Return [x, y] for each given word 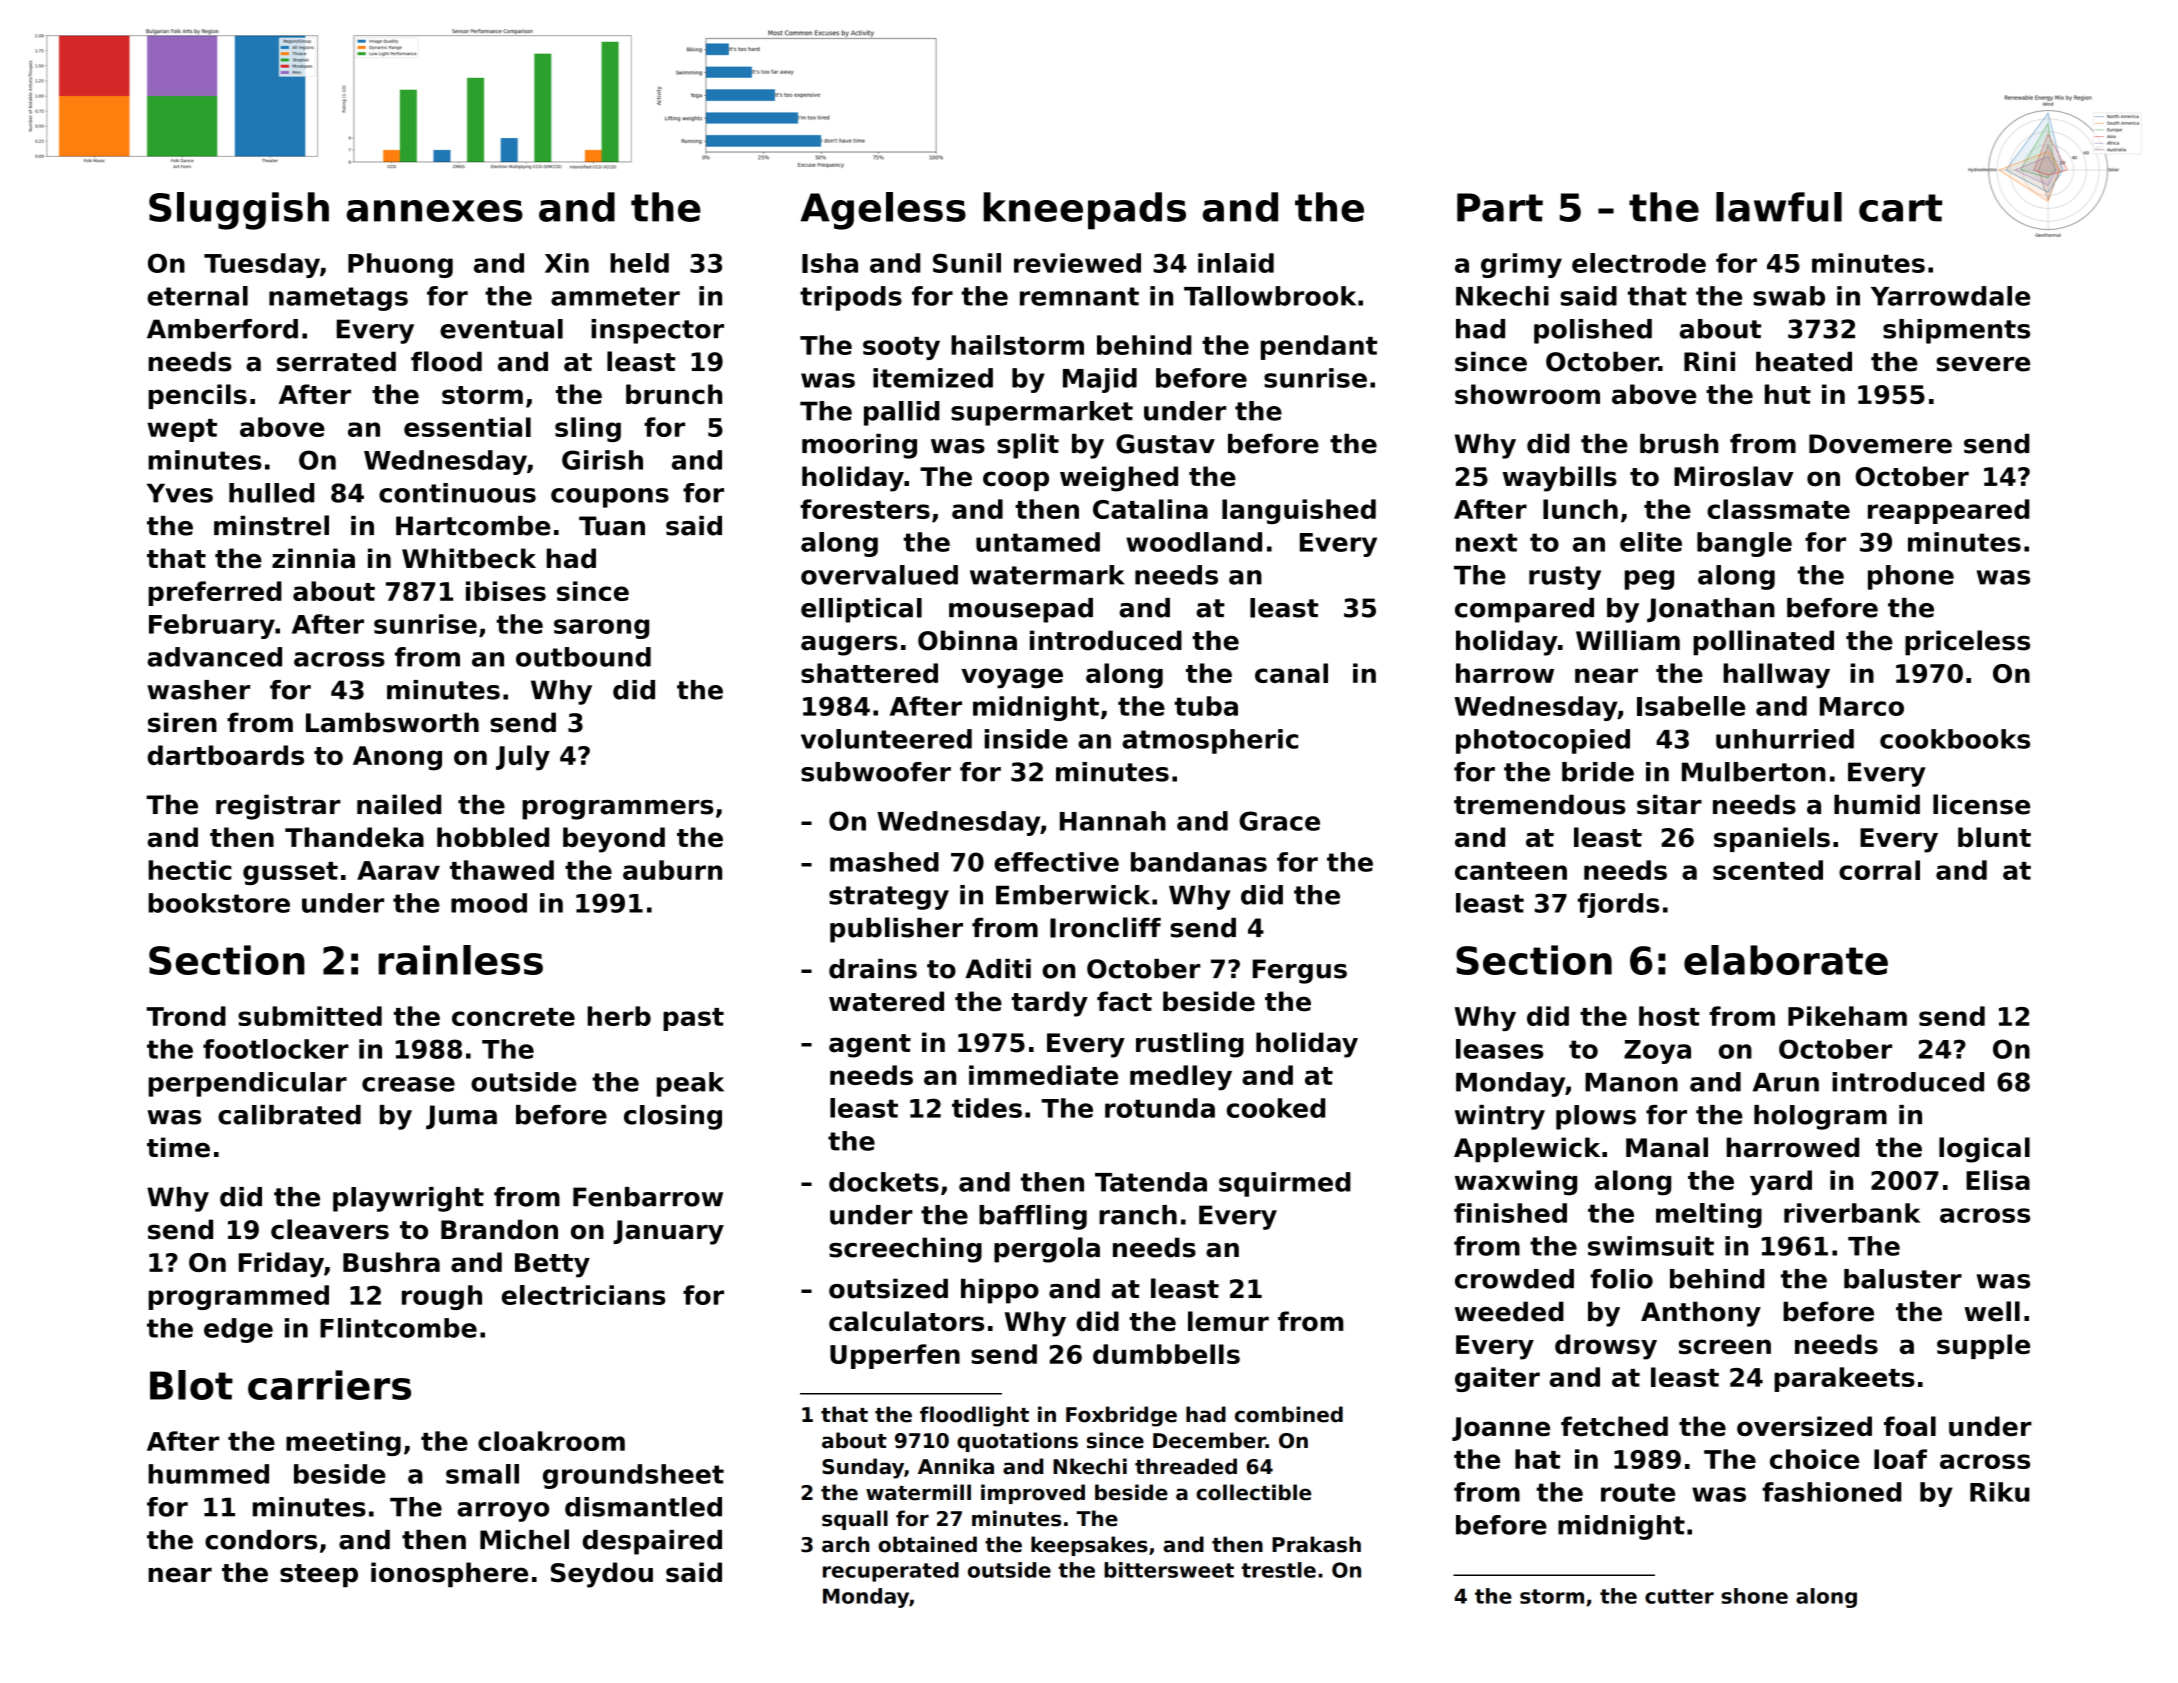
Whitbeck [469, 558]
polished [1593, 331]
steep [319, 1575]
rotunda [1160, 1108]
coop [1016, 481]
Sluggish [239, 211]
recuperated [891, 1572]
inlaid [1236, 263]
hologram [1820, 1117]
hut [1788, 394]
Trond [186, 1016]
